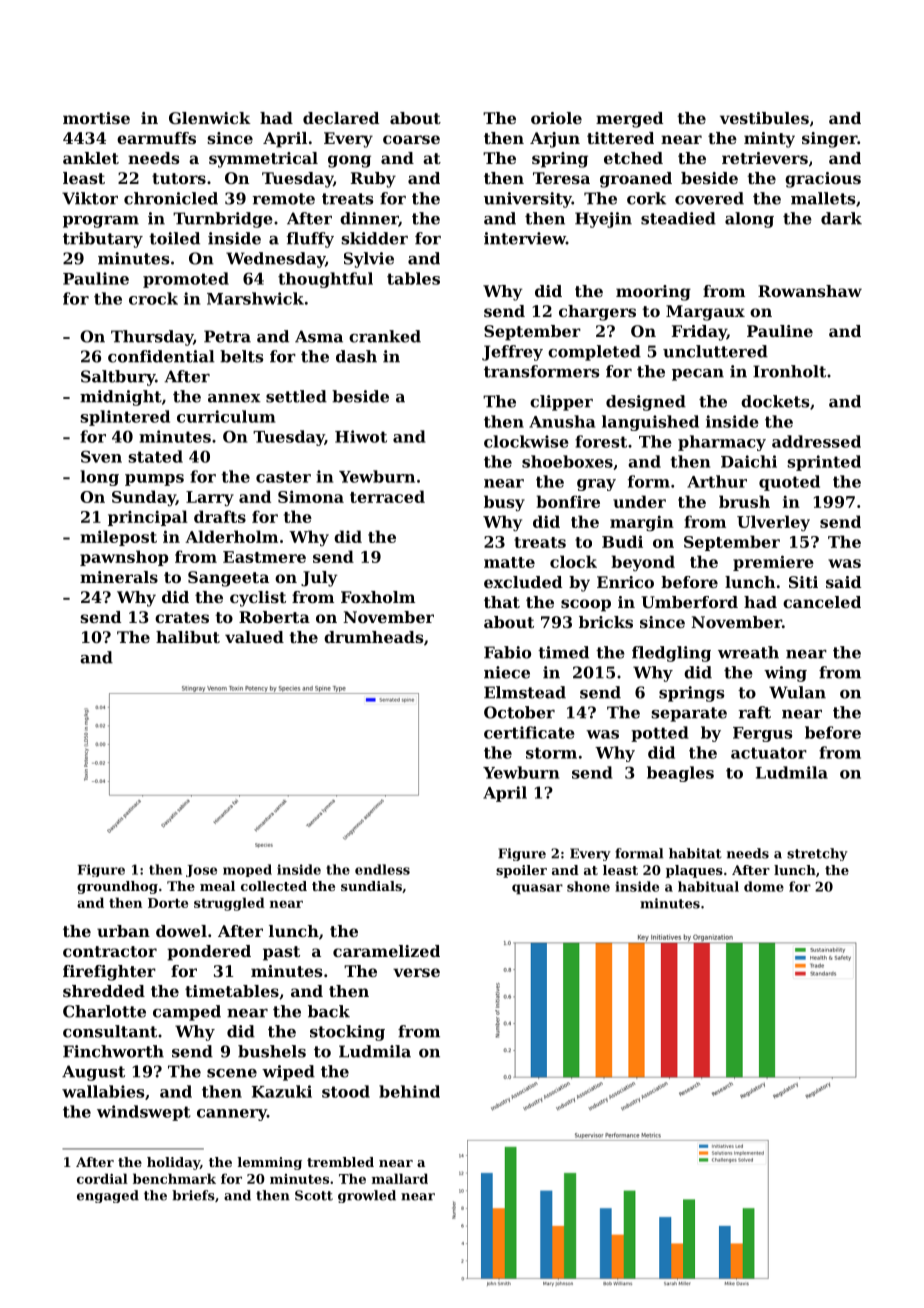 This screenshot has height=1308, width=924. Describe the element at coordinates (201, 871) in the screenshot. I see `Jose` at that location.
